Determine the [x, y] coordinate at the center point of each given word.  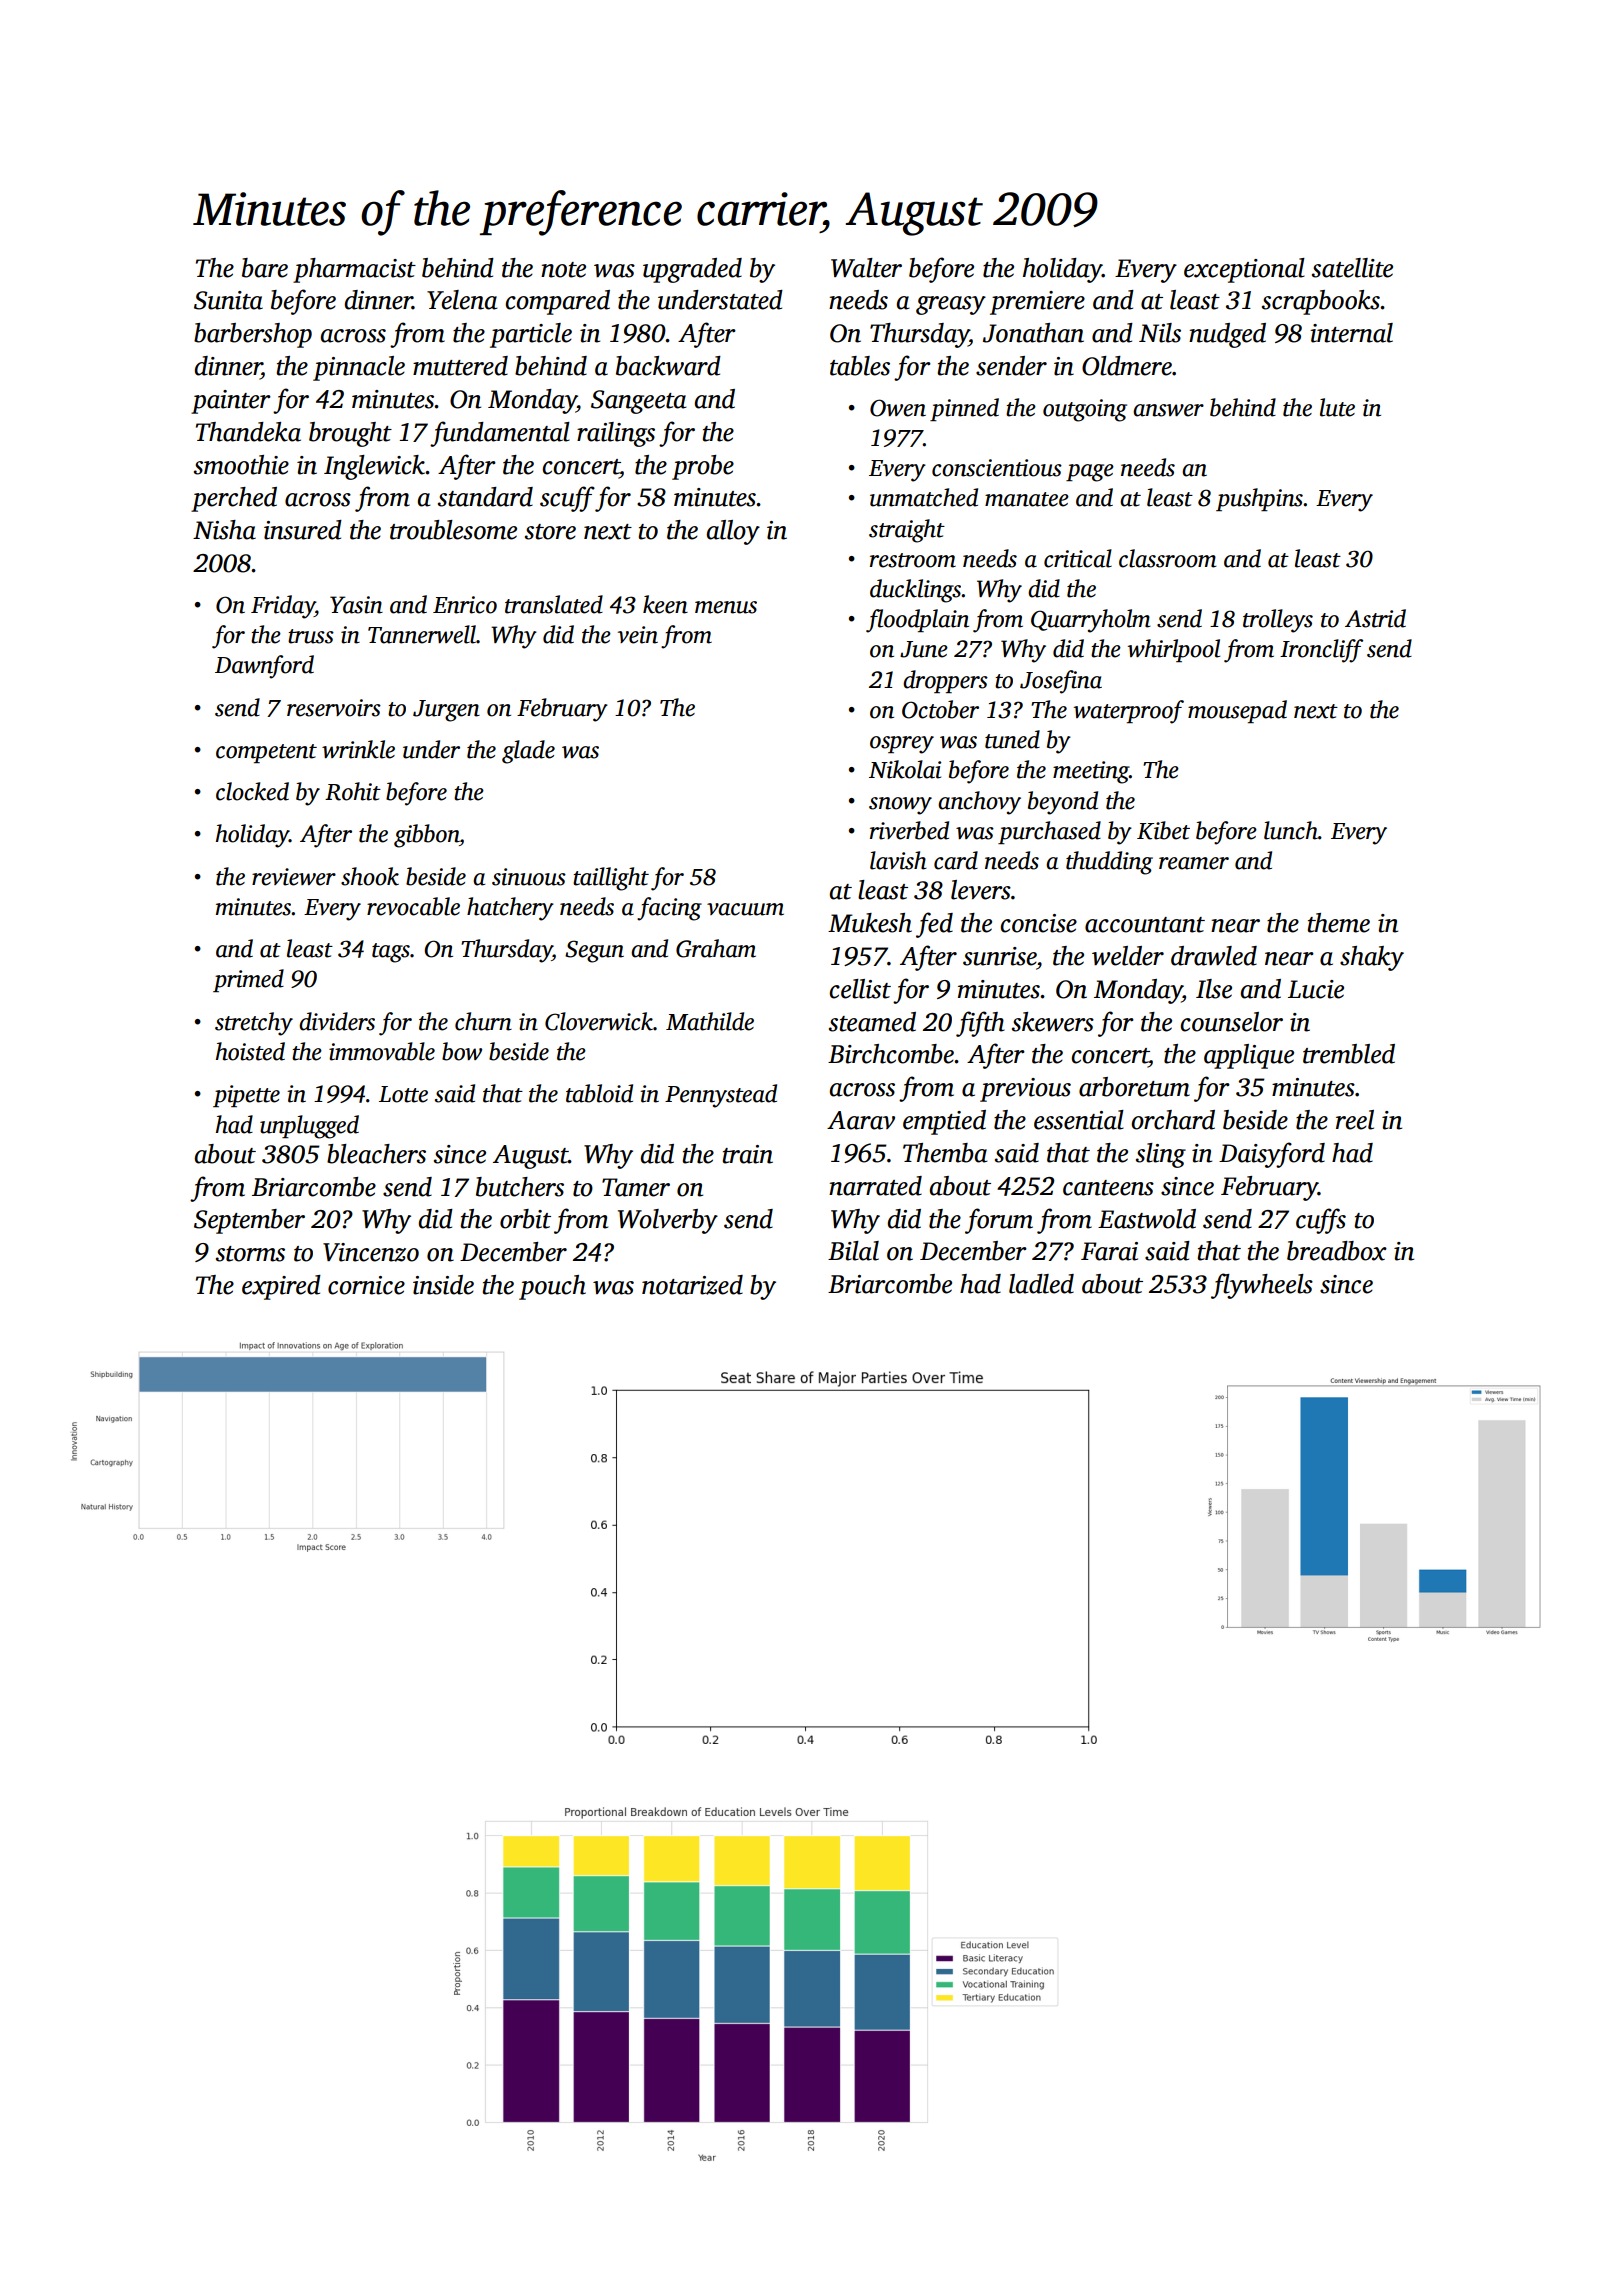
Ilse [1214, 989]
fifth [980, 1024]
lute [1337, 407]
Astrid [1375, 618]
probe [703, 467]
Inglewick [375, 467]
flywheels [1262, 1286]
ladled [1041, 1284]
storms [250, 1254]
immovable [382, 1051]
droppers [945, 681]
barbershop [253, 335]
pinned [964, 409]
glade [528, 752]
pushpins [1259, 499]
